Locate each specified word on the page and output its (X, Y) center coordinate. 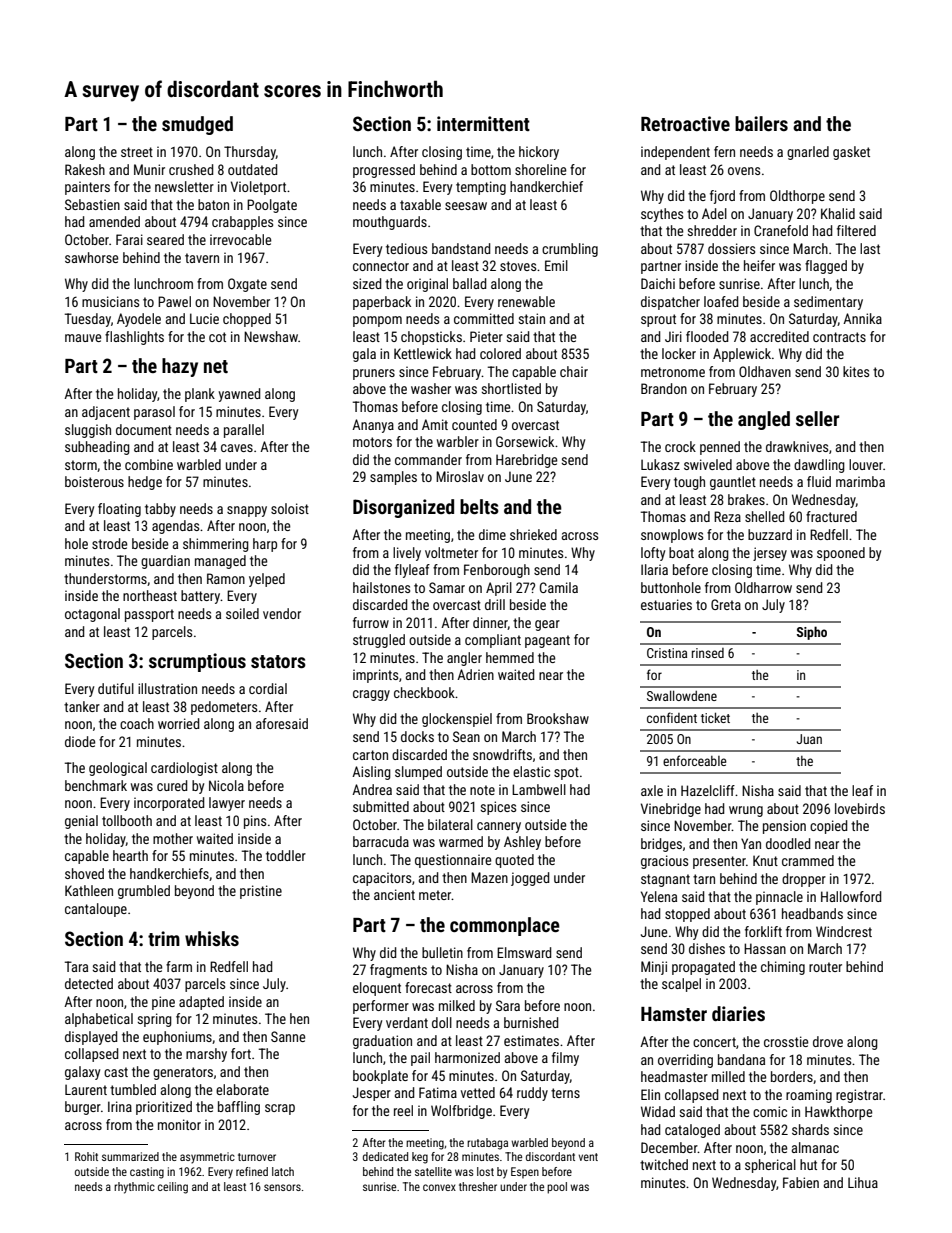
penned (720, 448)
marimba (860, 481)
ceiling (173, 1188)
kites (856, 371)
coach (137, 723)
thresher (478, 1186)
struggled (379, 641)
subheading (97, 448)
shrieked (533, 534)
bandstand (461, 248)
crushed (191, 169)
